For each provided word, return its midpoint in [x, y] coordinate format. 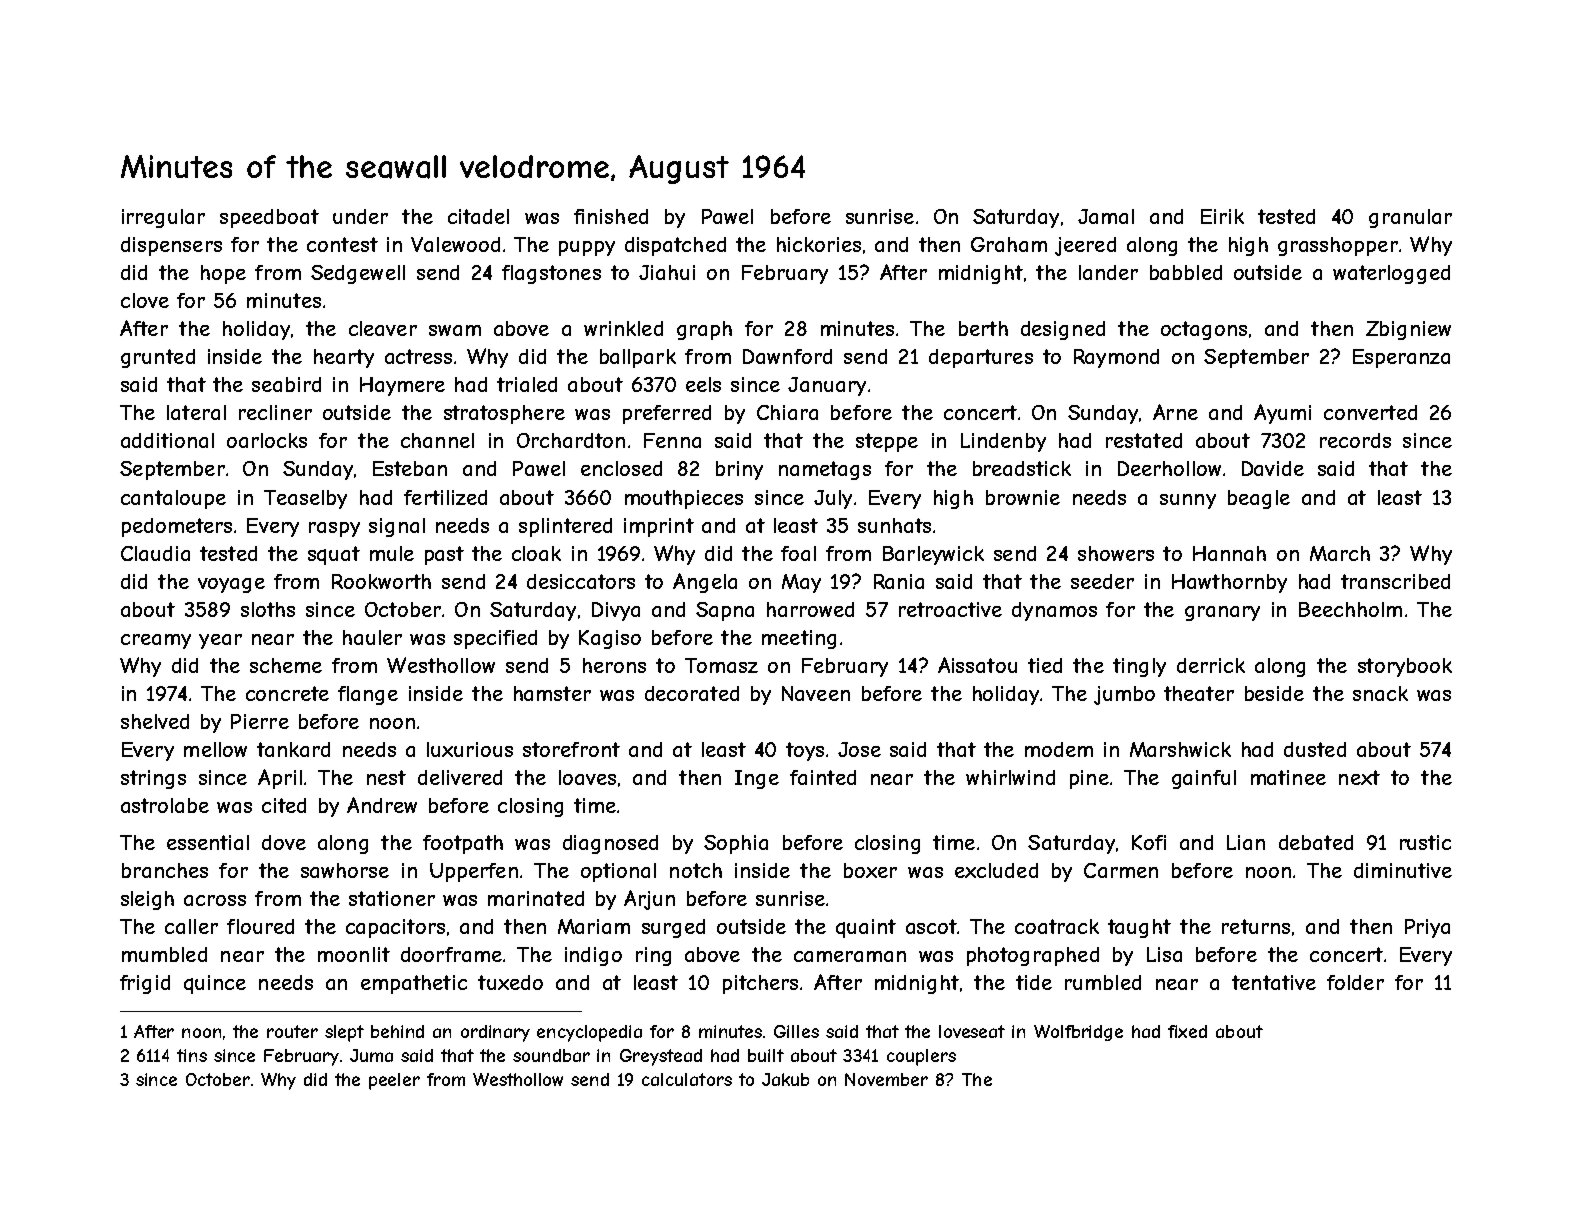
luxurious [470, 749]
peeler [394, 1081]
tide [1034, 982]
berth [983, 328]
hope [223, 274]
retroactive [950, 609]
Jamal [1106, 216]
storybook [1405, 667]
